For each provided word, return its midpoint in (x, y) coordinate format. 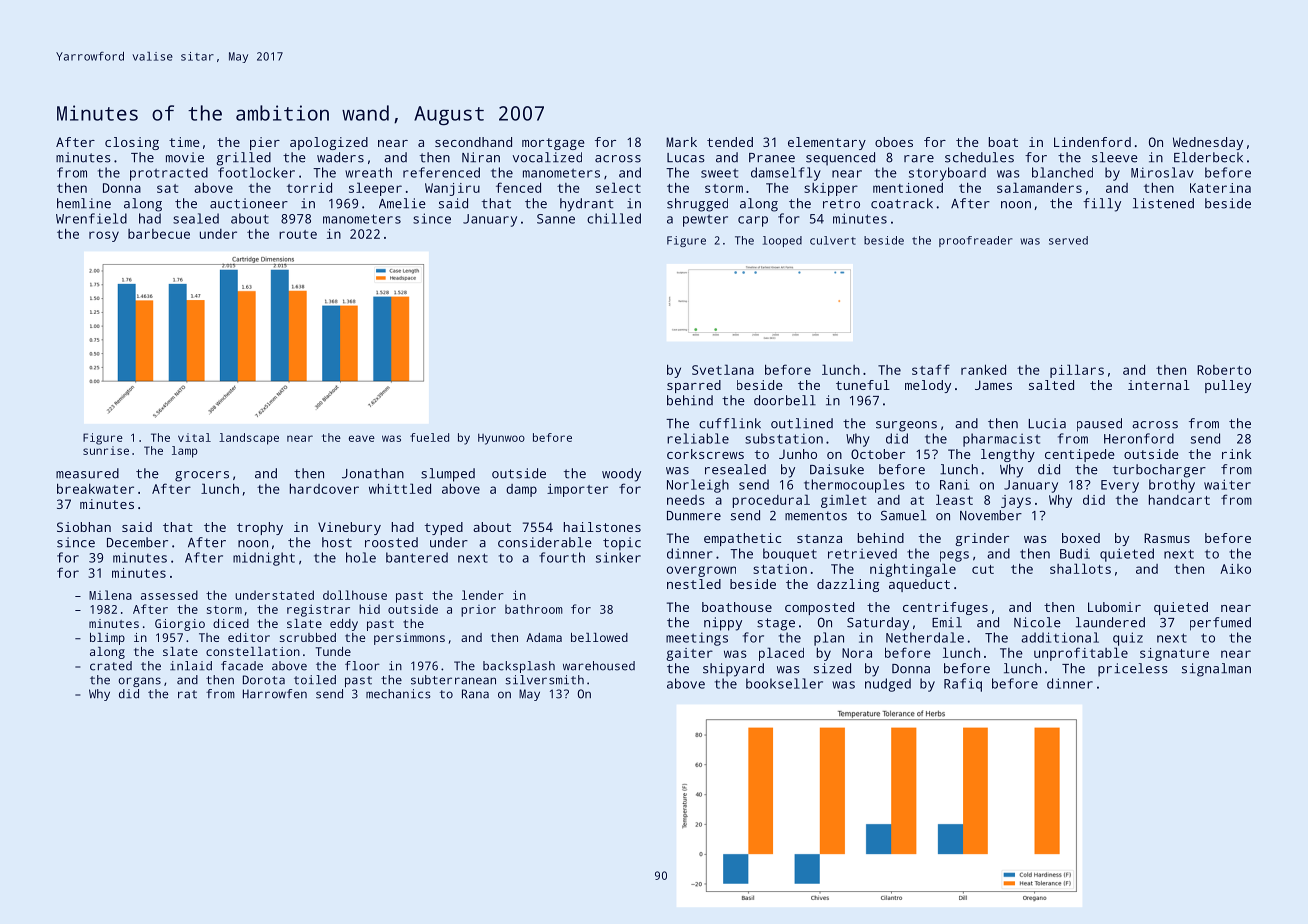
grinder (982, 539)
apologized (329, 143)
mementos (816, 516)
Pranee (772, 158)
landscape (249, 439)
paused (1099, 425)
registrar (318, 610)
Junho (798, 454)
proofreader (976, 241)
